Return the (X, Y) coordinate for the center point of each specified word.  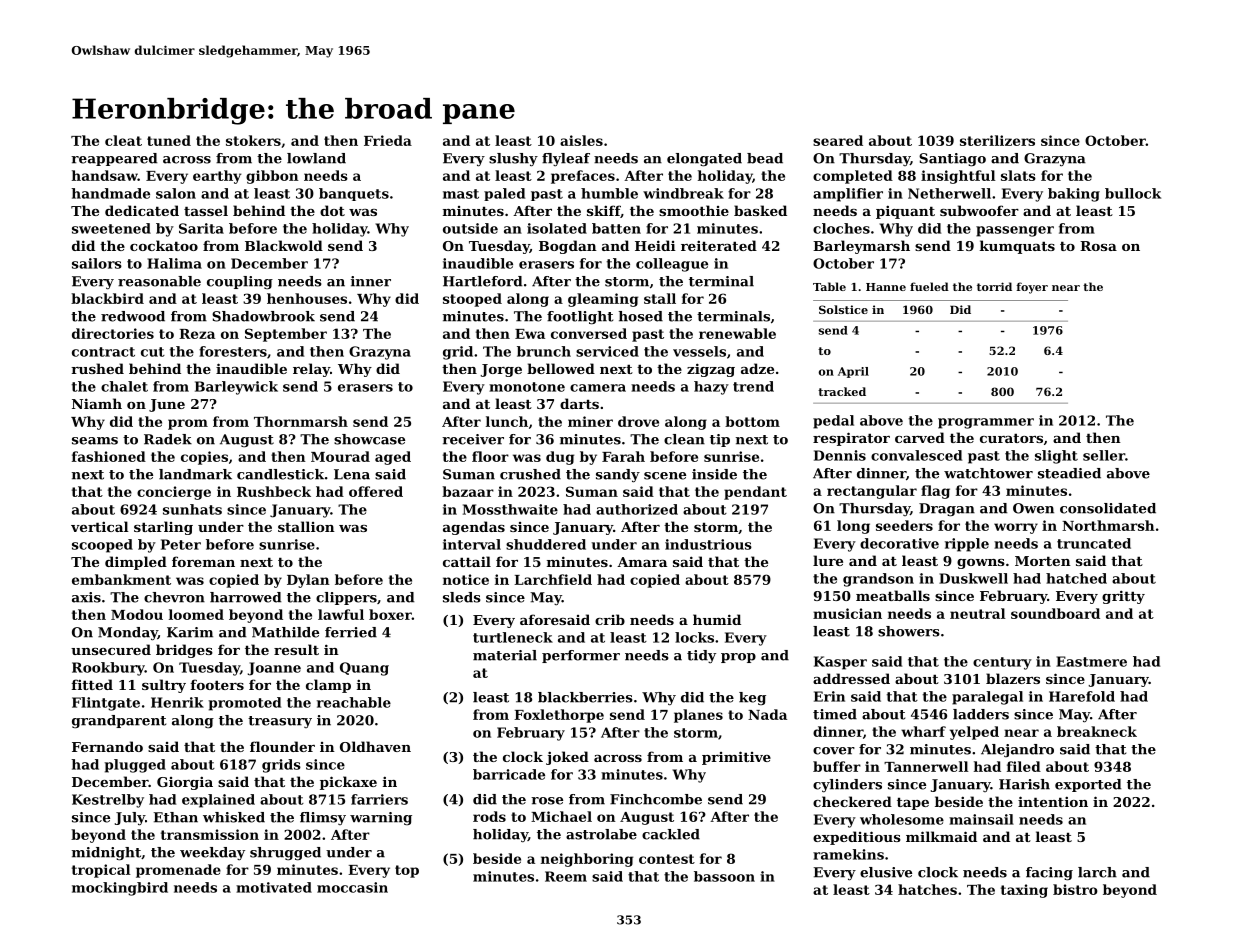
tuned (169, 140)
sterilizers (997, 140)
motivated (274, 887)
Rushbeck (274, 491)
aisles (581, 140)
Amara (642, 562)
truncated (1094, 543)
